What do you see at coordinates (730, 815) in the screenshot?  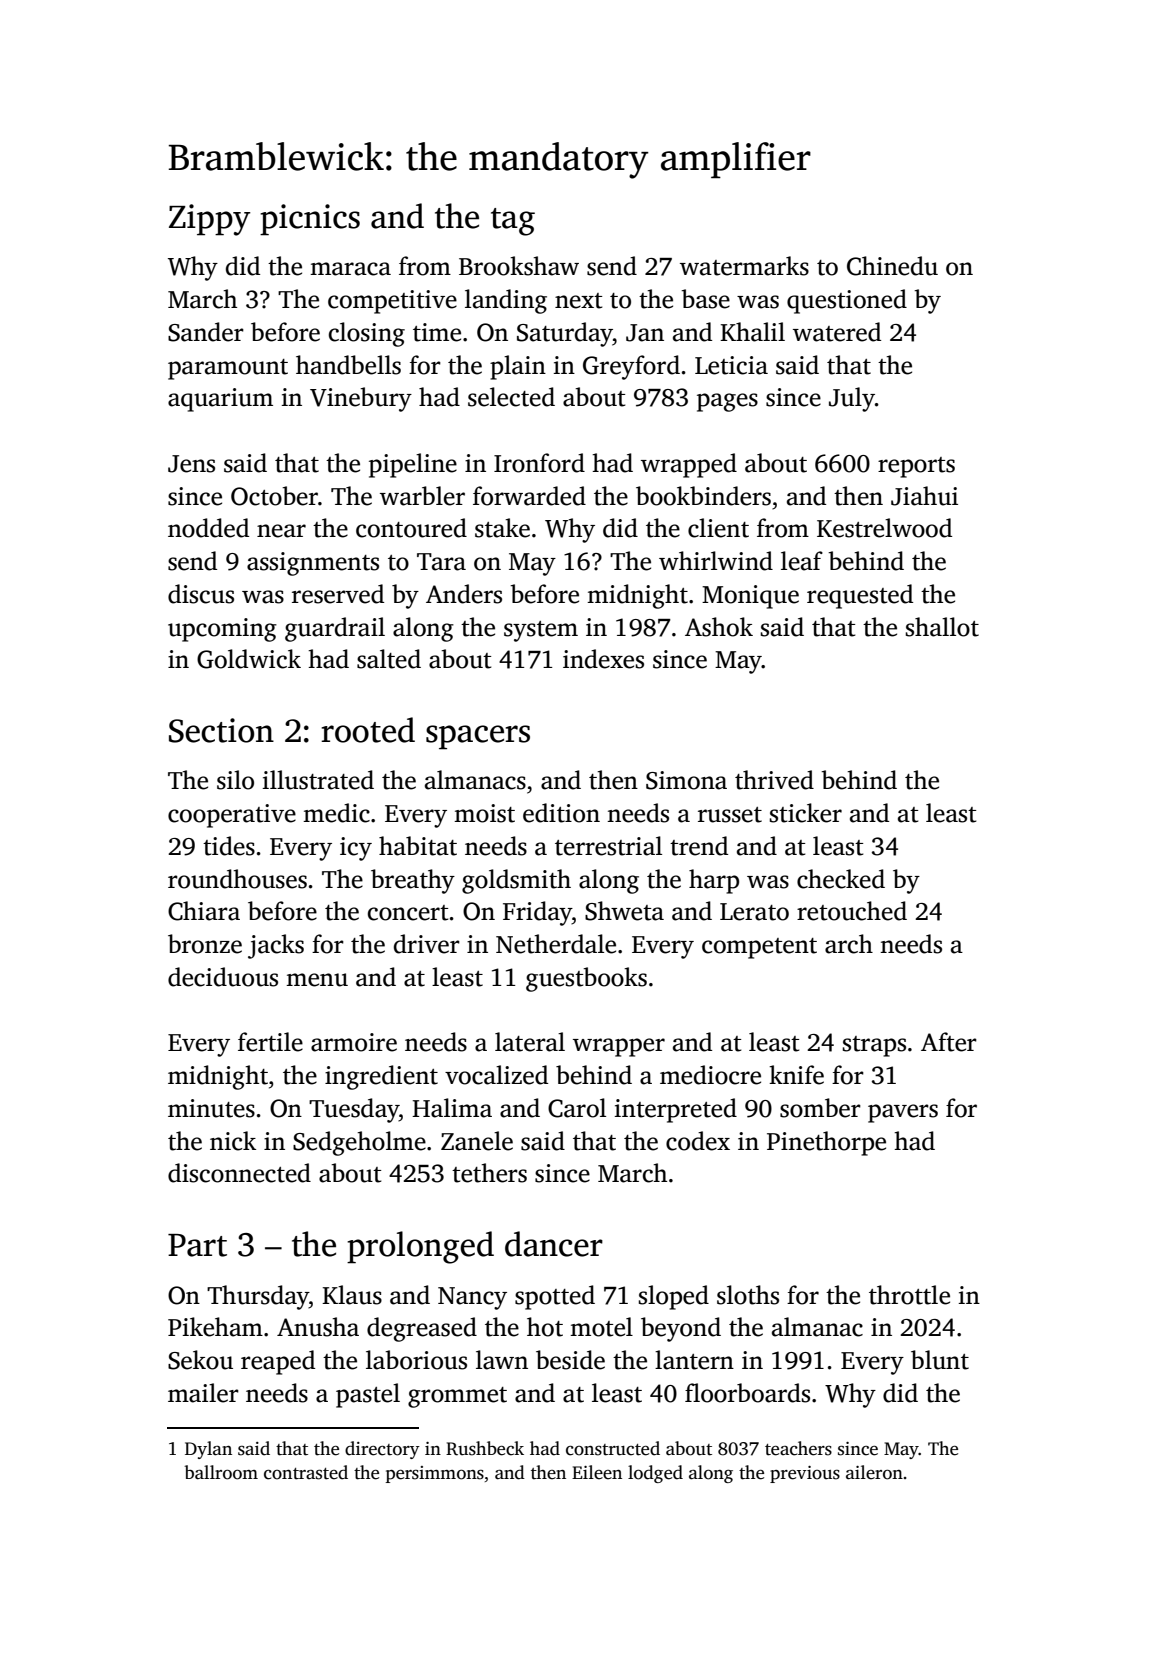 I see `russet` at bounding box center [730, 815].
